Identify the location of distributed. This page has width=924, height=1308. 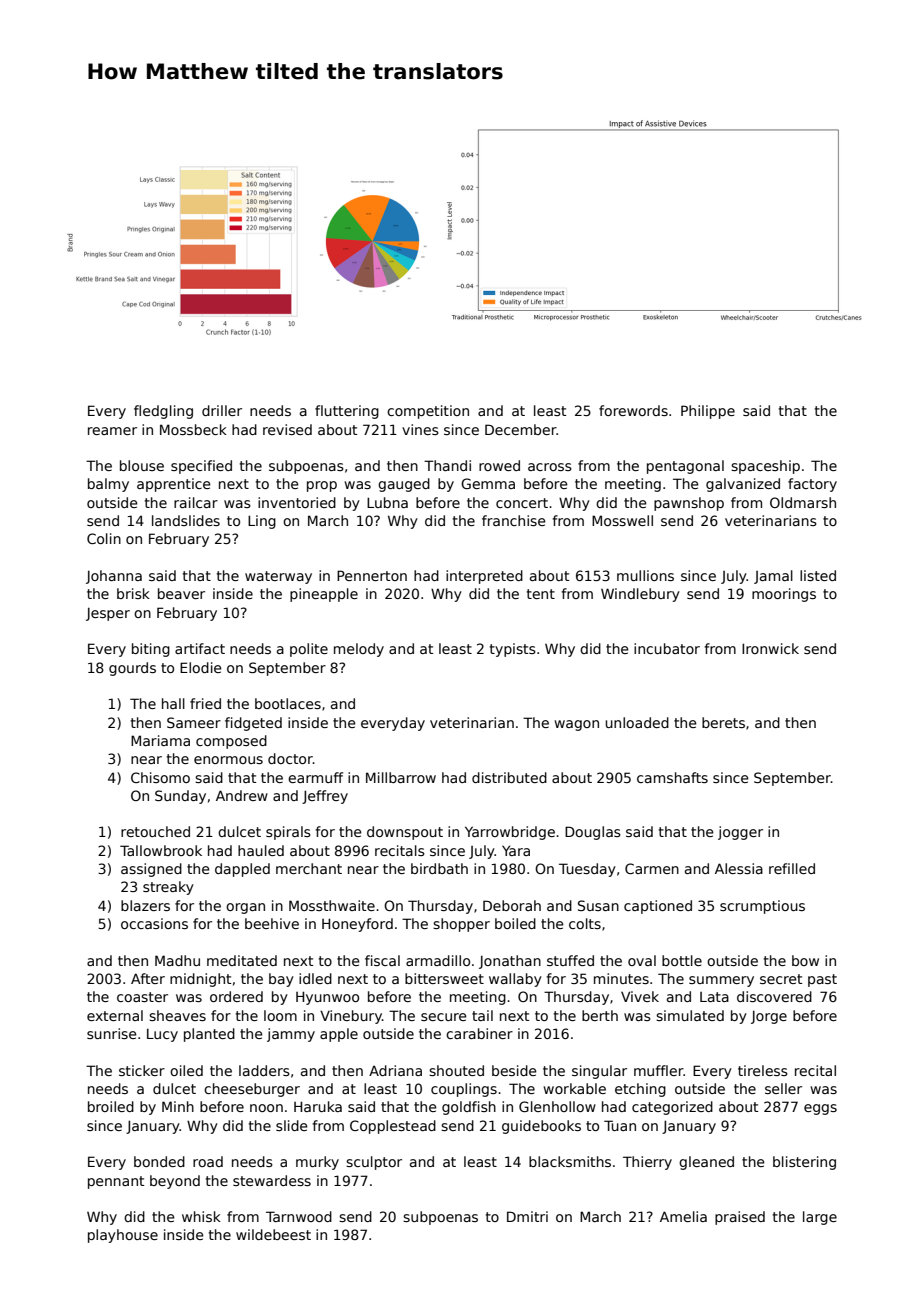
(509, 777).
